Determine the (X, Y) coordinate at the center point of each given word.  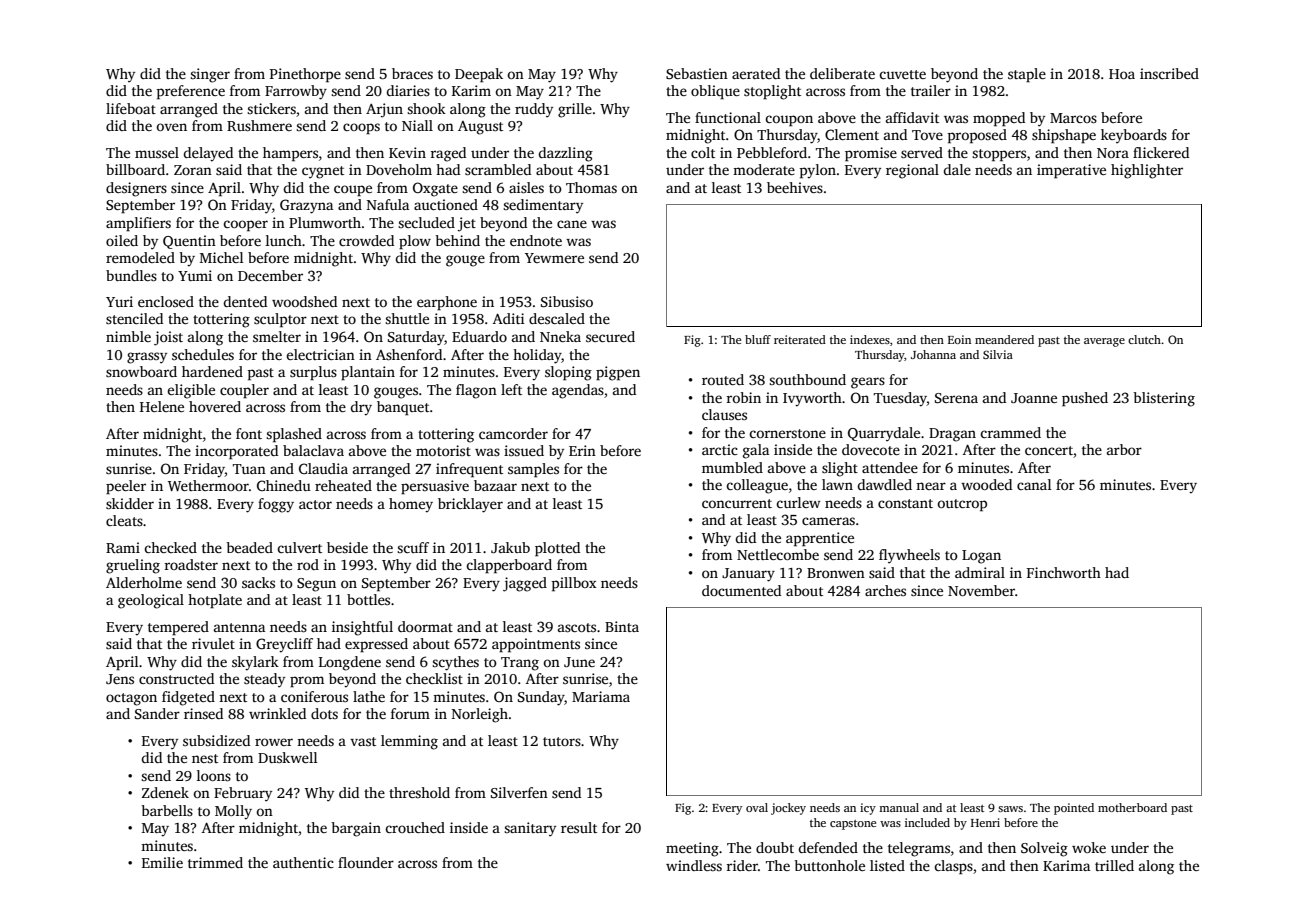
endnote (536, 240)
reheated (343, 485)
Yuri (119, 301)
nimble (128, 336)
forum (410, 713)
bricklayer (470, 505)
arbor (1124, 449)
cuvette (902, 74)
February (243, 794)
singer (210, 75)
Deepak (479, 75)
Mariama (601, 696)
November (981, 590)
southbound (807, 379)
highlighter (1147, 171)
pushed (1085, 399)
